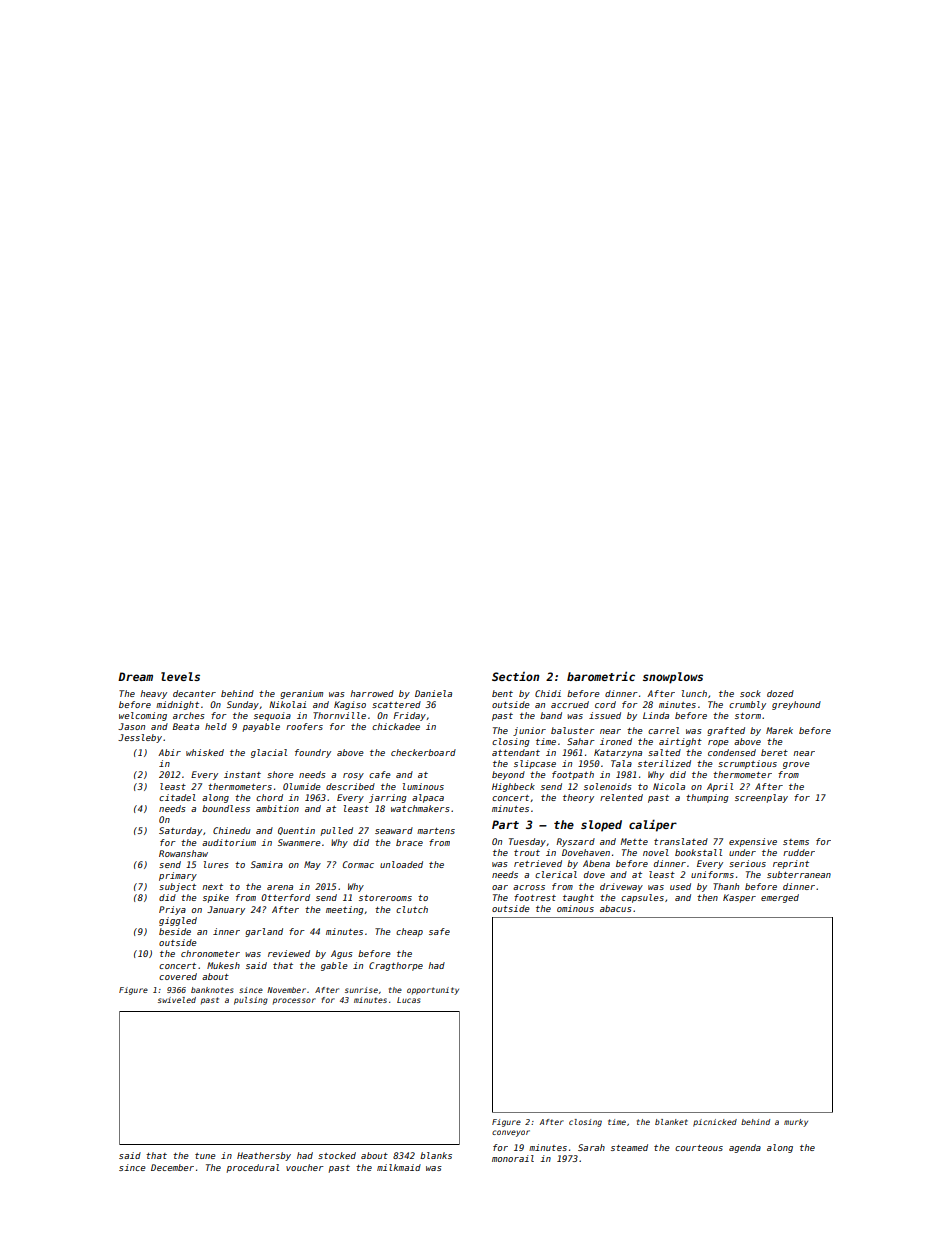 This image has height=1233, width=952. What do you see at coordinates (502, 693) in the image?
I see `bent` at bounding box center [502, 693].
